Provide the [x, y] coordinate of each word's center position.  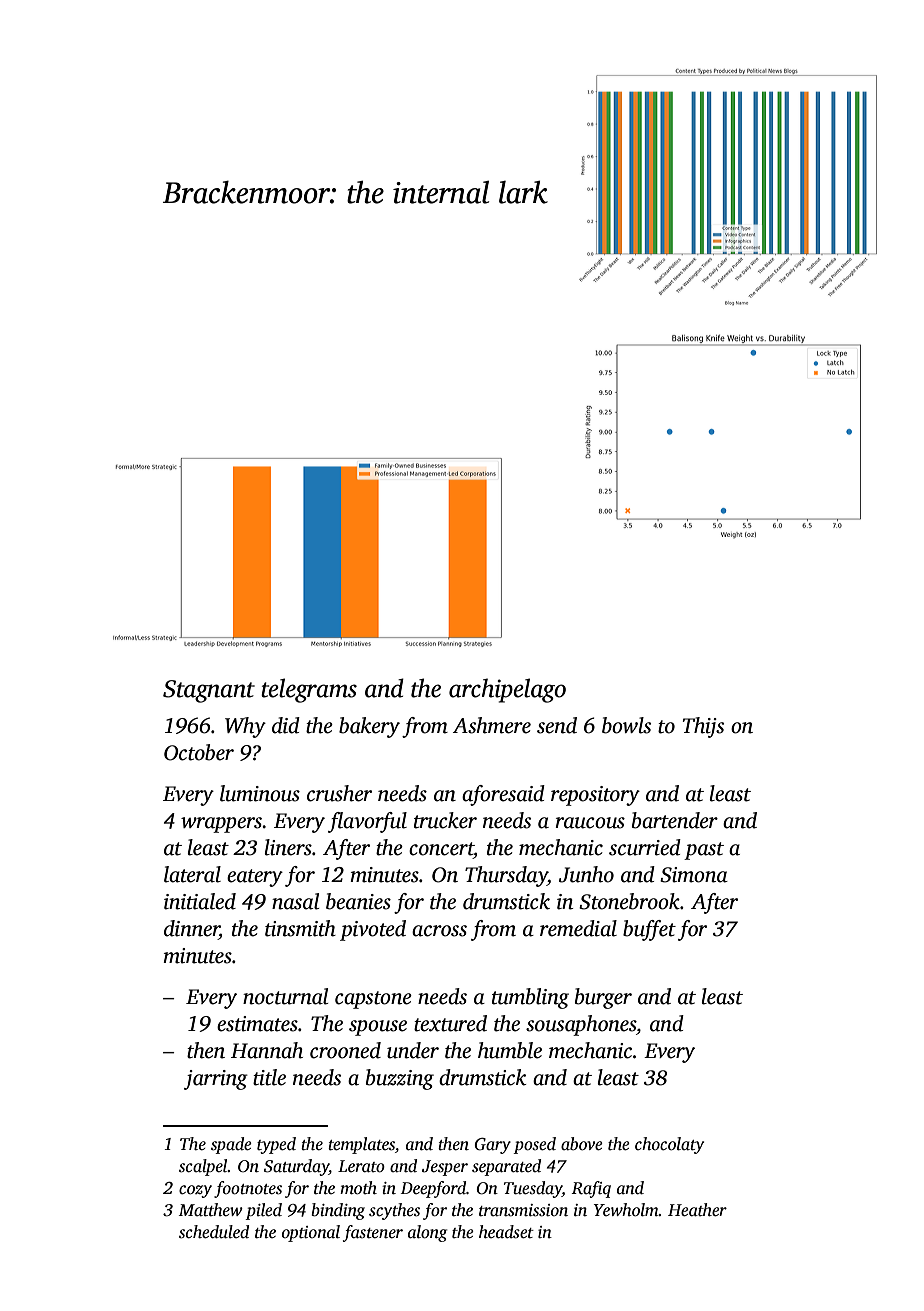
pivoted [373, 930]
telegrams [309, 690]
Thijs [703, 727]
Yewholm [626, 1210]
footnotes [248, 1189]
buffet [649, 930]
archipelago [507, 690]
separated [506, 1167]
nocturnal [285, 996]
